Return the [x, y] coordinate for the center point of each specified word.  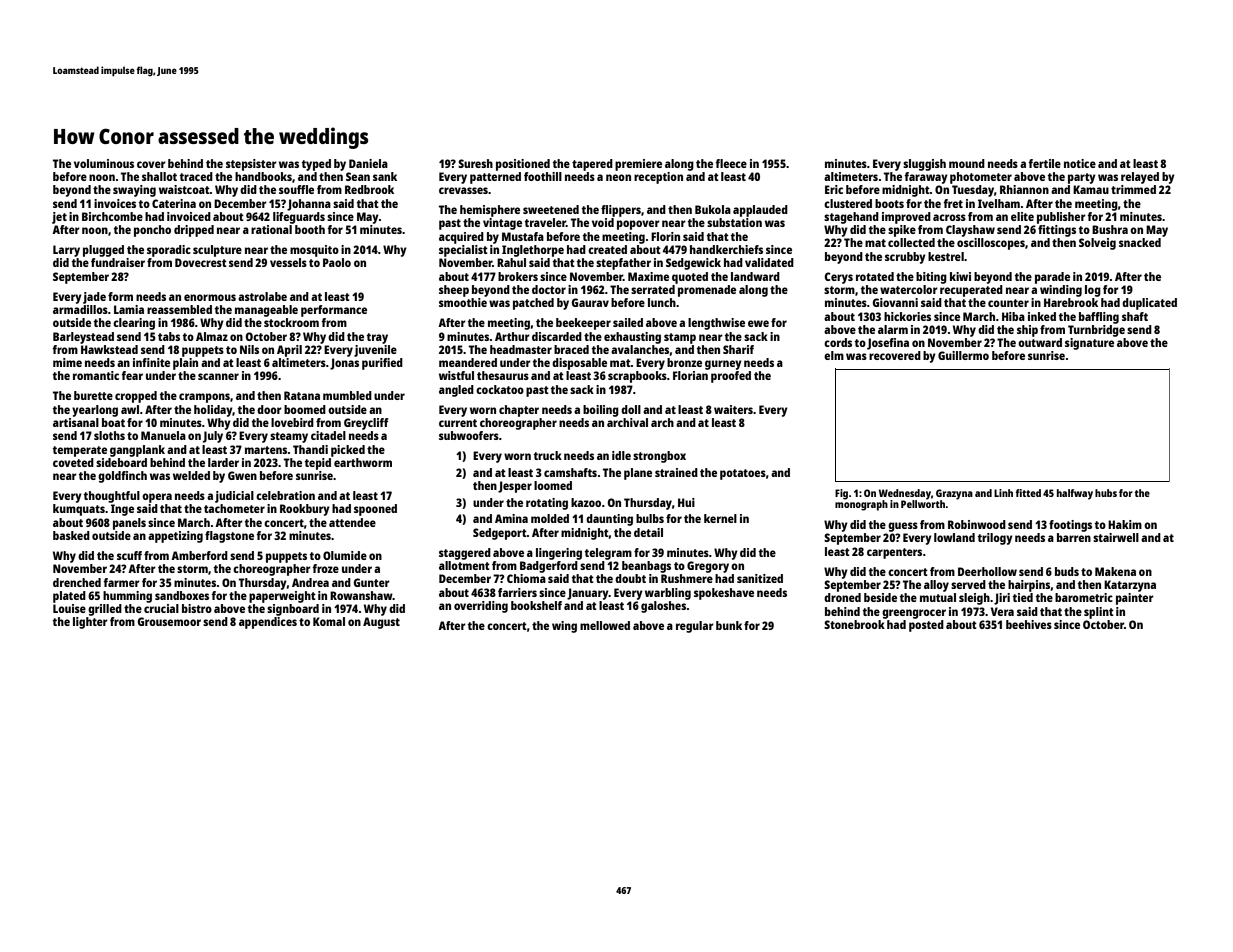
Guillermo [963, 355]
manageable [266, 311]
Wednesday [905, 494]
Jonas [344, 364]
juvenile [375, 351]
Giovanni [895, 302]
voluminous [104, 163]
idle [621, 455]
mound [967, 163]
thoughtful [112, 497]
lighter [90, 623]
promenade [707, 291]
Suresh [475, 163]
